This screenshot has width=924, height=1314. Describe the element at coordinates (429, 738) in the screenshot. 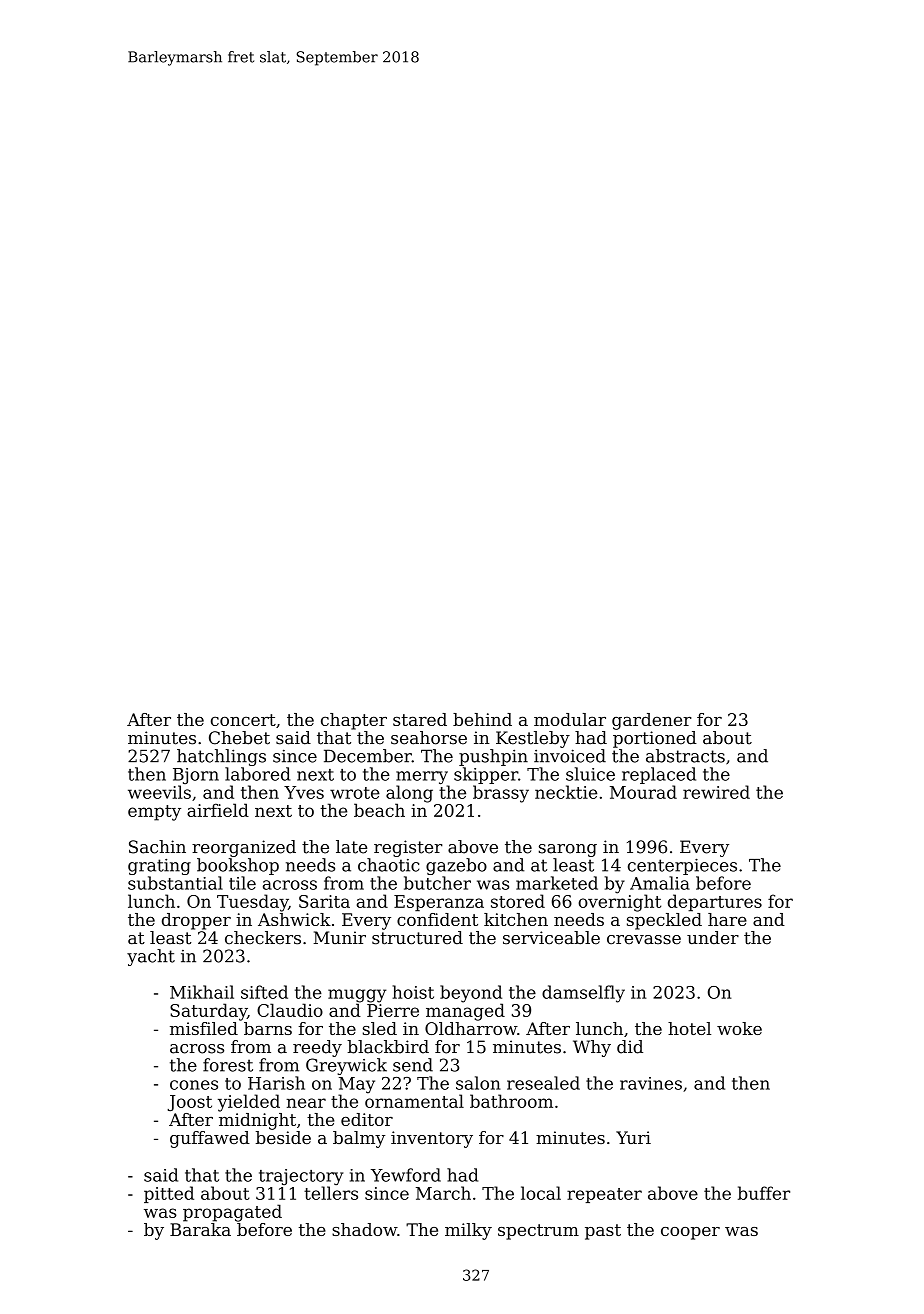

I see `seahorse` at that location.
